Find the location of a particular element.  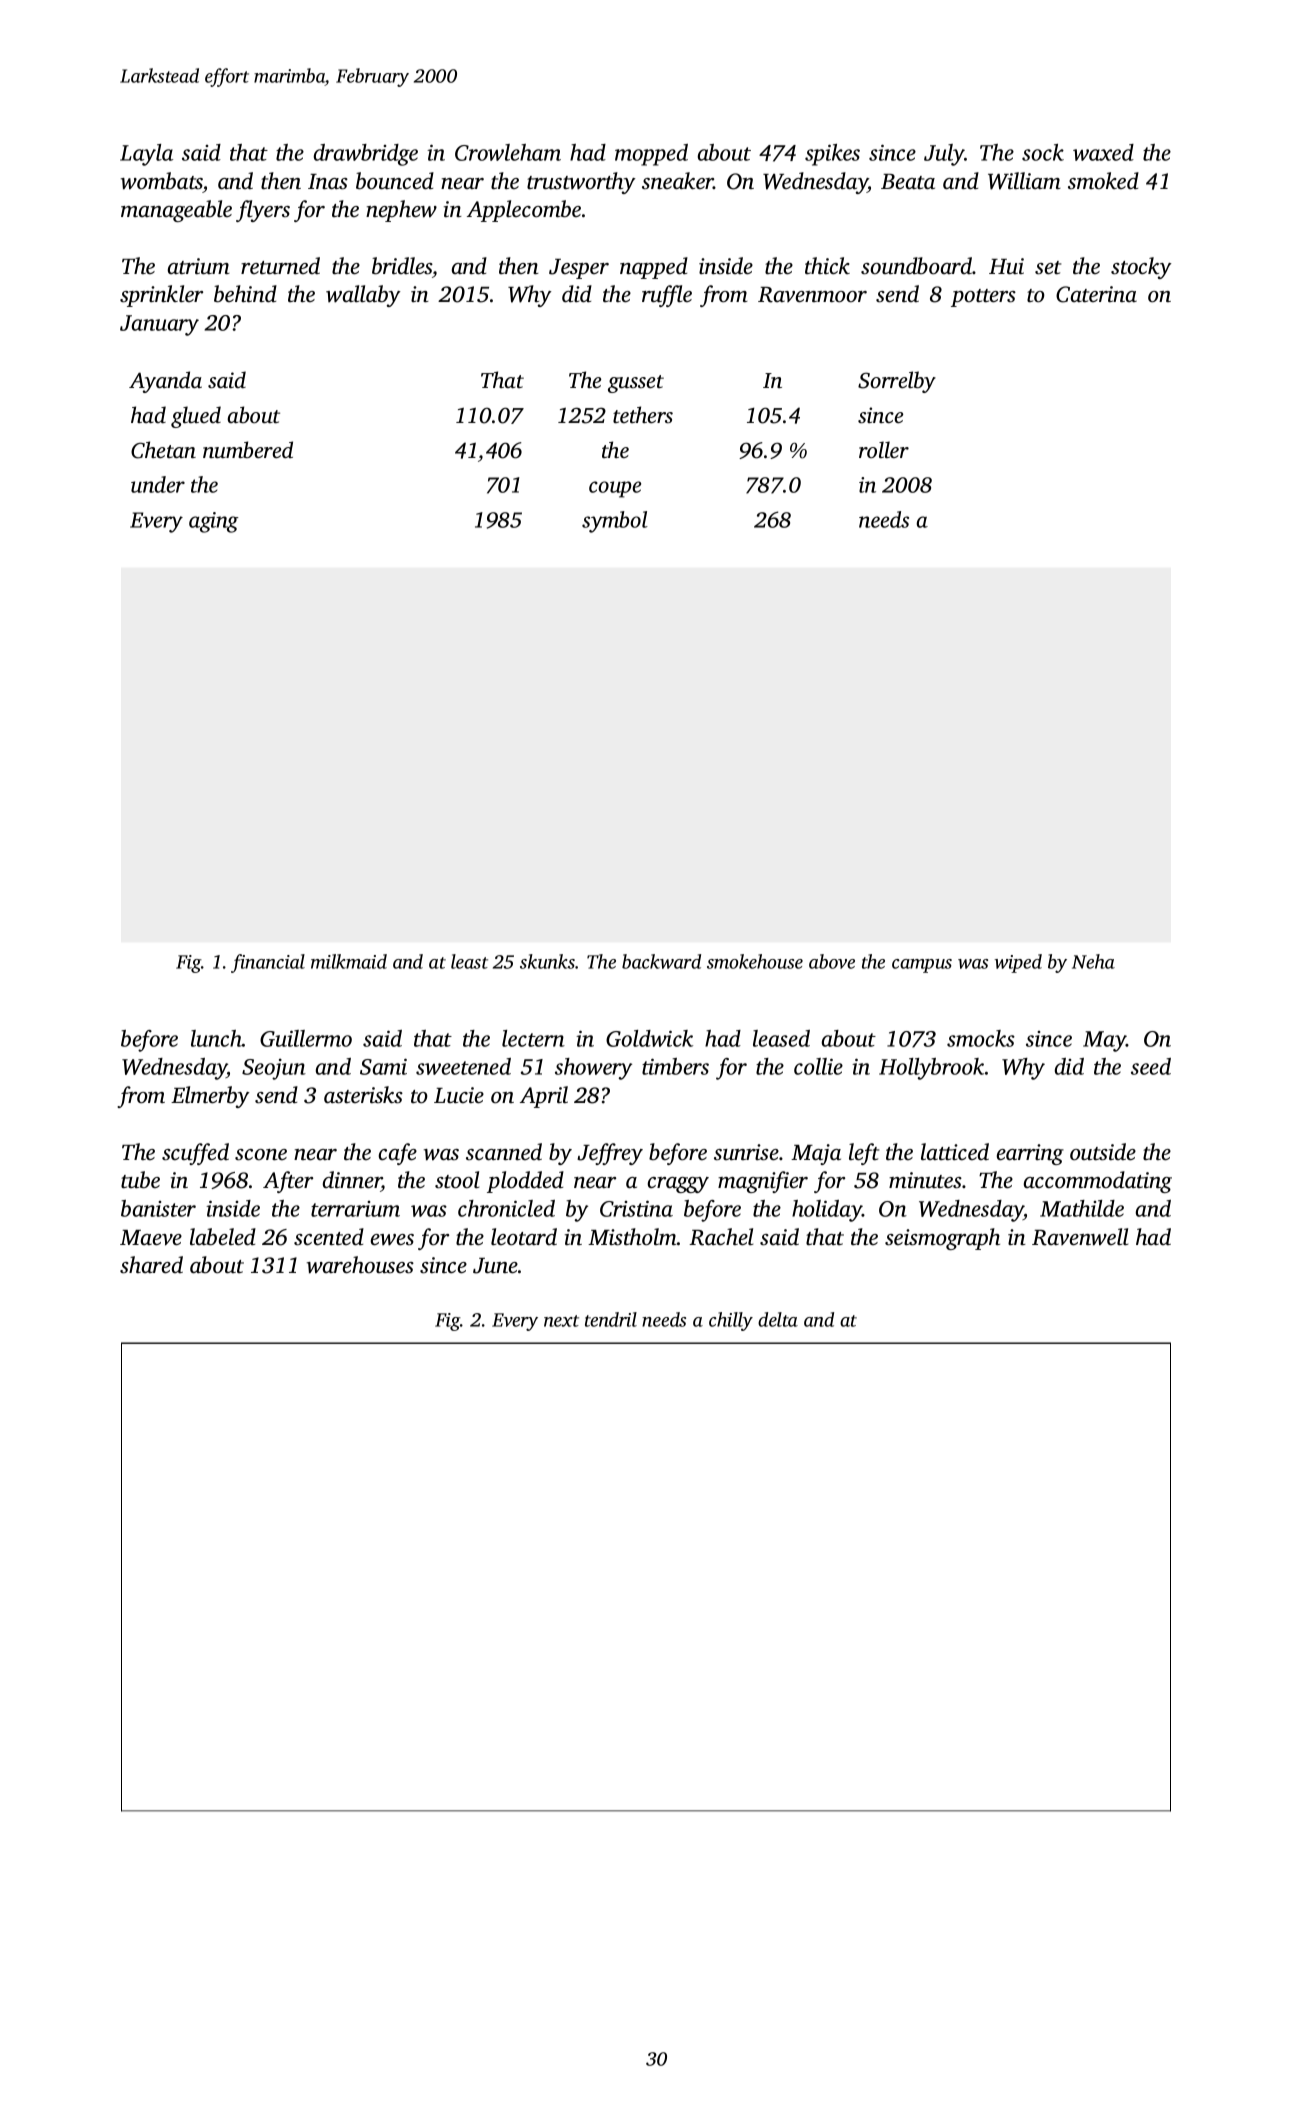

magnifier is located at coordinates (763, 1182).
